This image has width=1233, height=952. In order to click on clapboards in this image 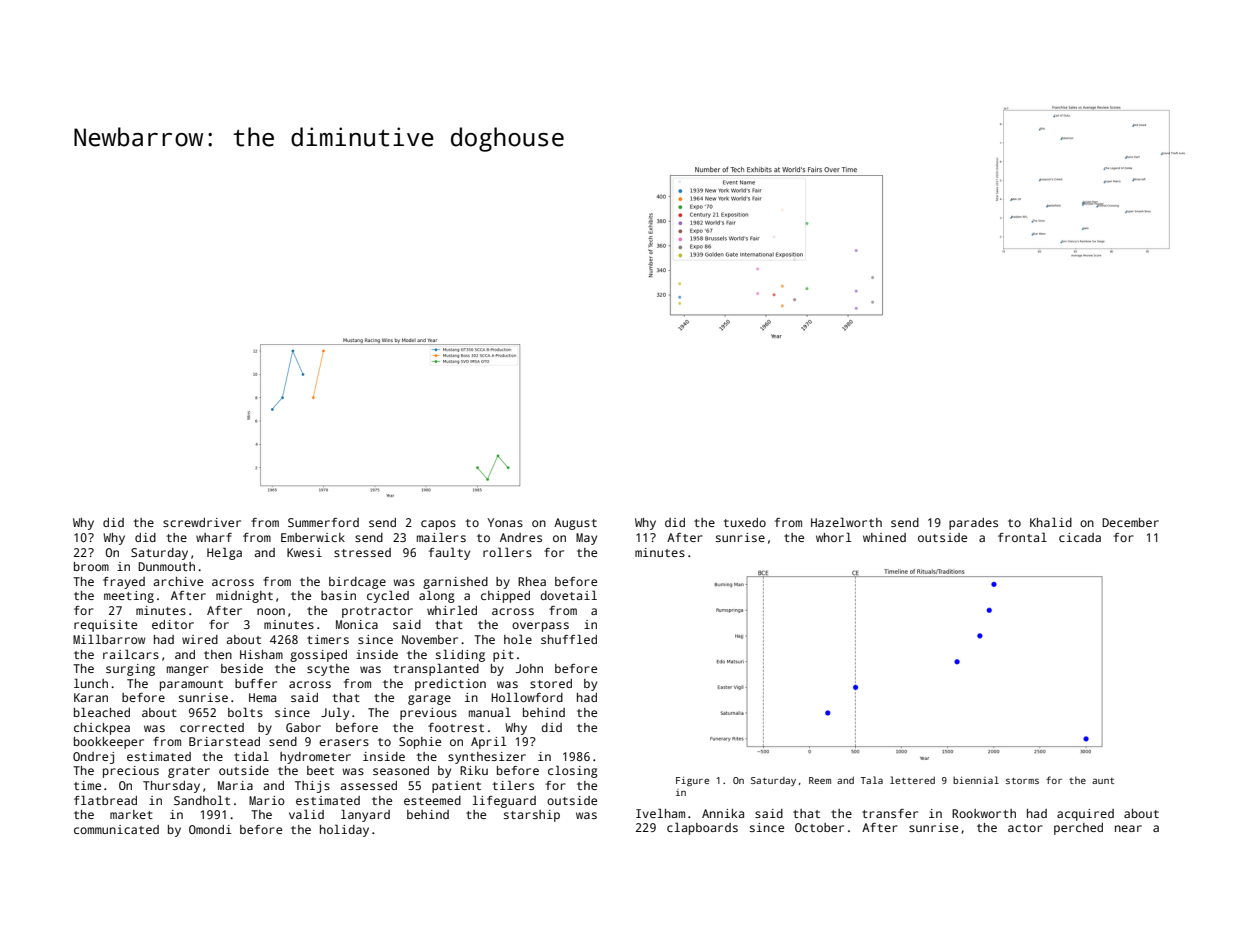, I will do `click(702, 828)`.
